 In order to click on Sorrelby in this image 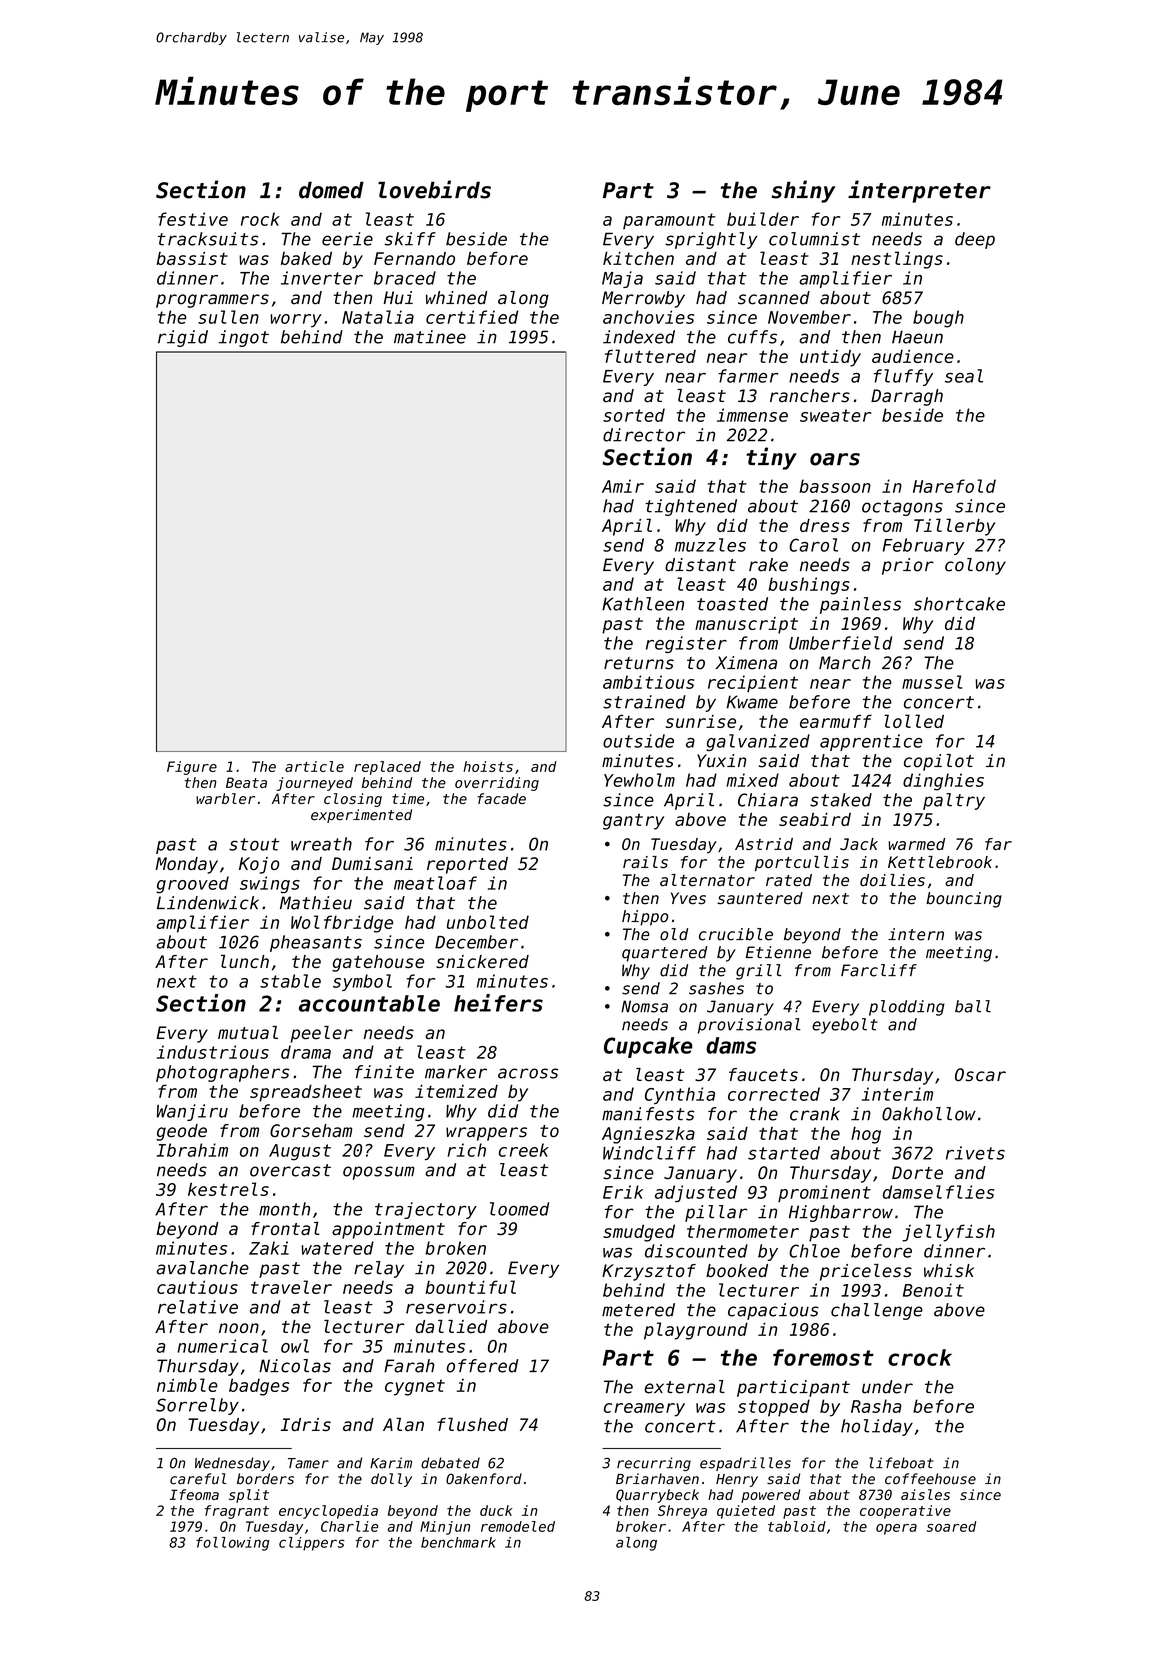, I will do `click(197, 1406)`.
